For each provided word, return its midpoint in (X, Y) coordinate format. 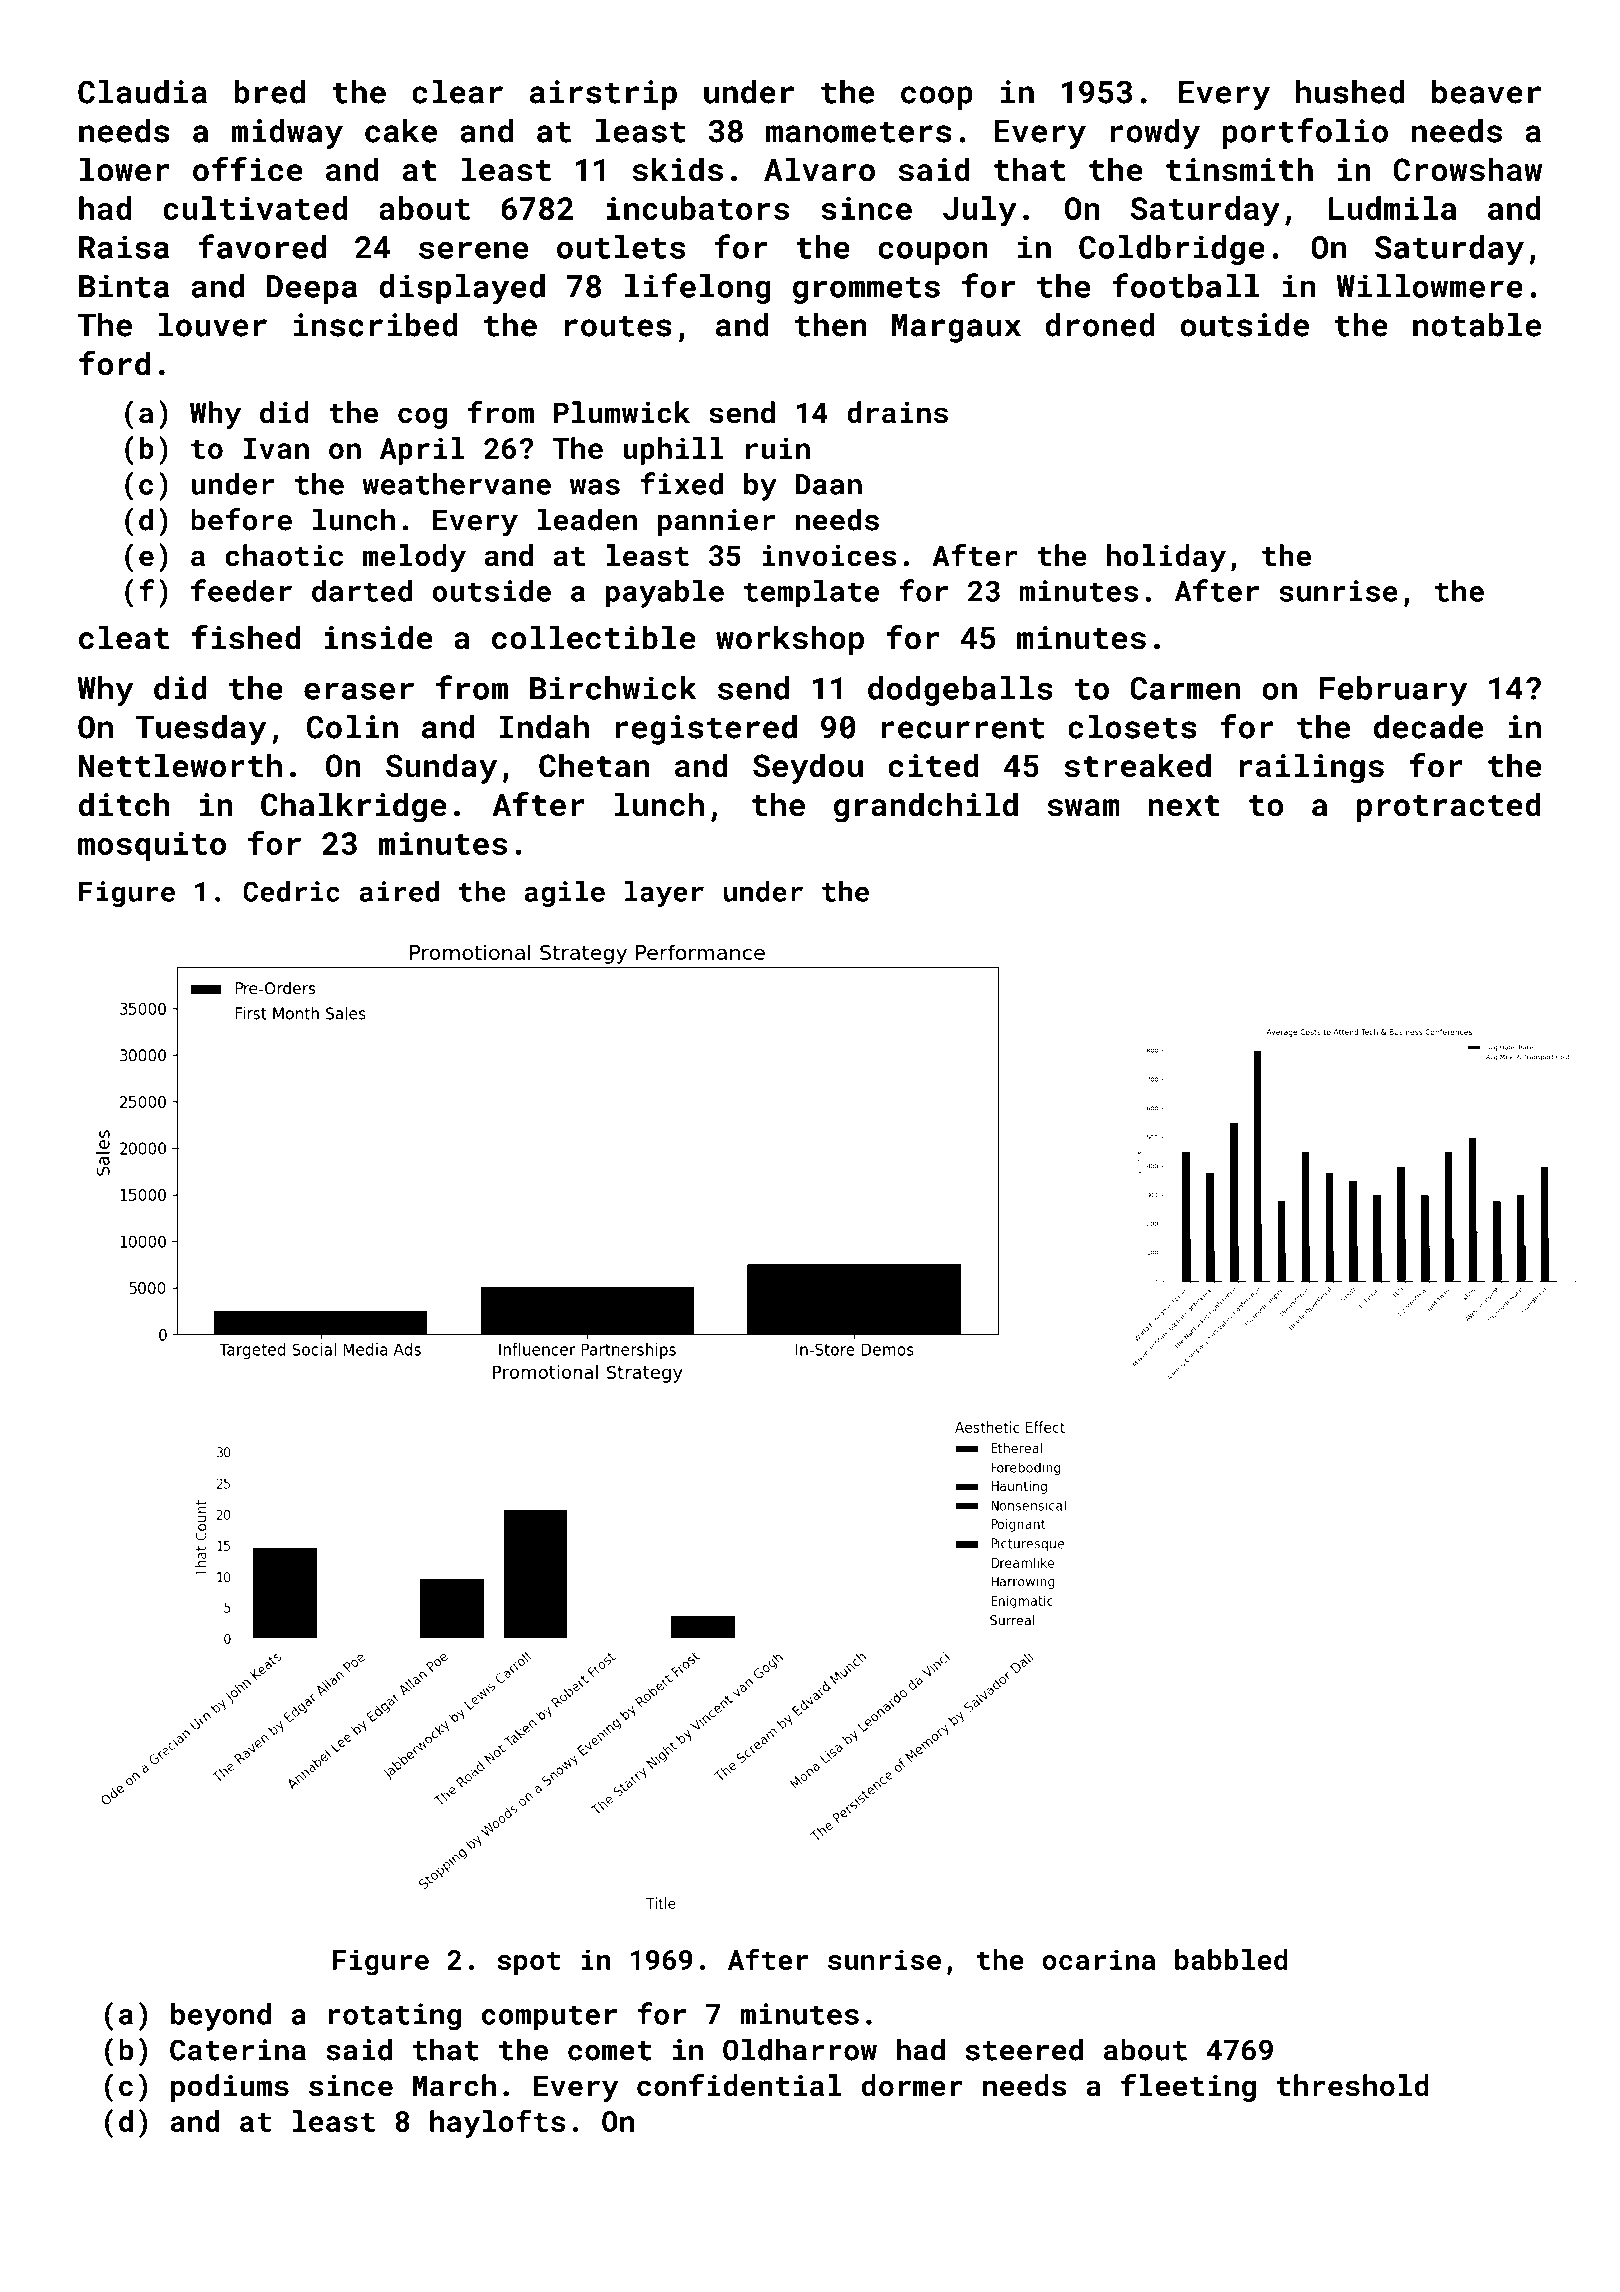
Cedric (291, 891)
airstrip (603, 95)
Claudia (142, 92)
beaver (1486, 92)
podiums (230, 2088)
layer (664, 894)
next (1184, 806)
